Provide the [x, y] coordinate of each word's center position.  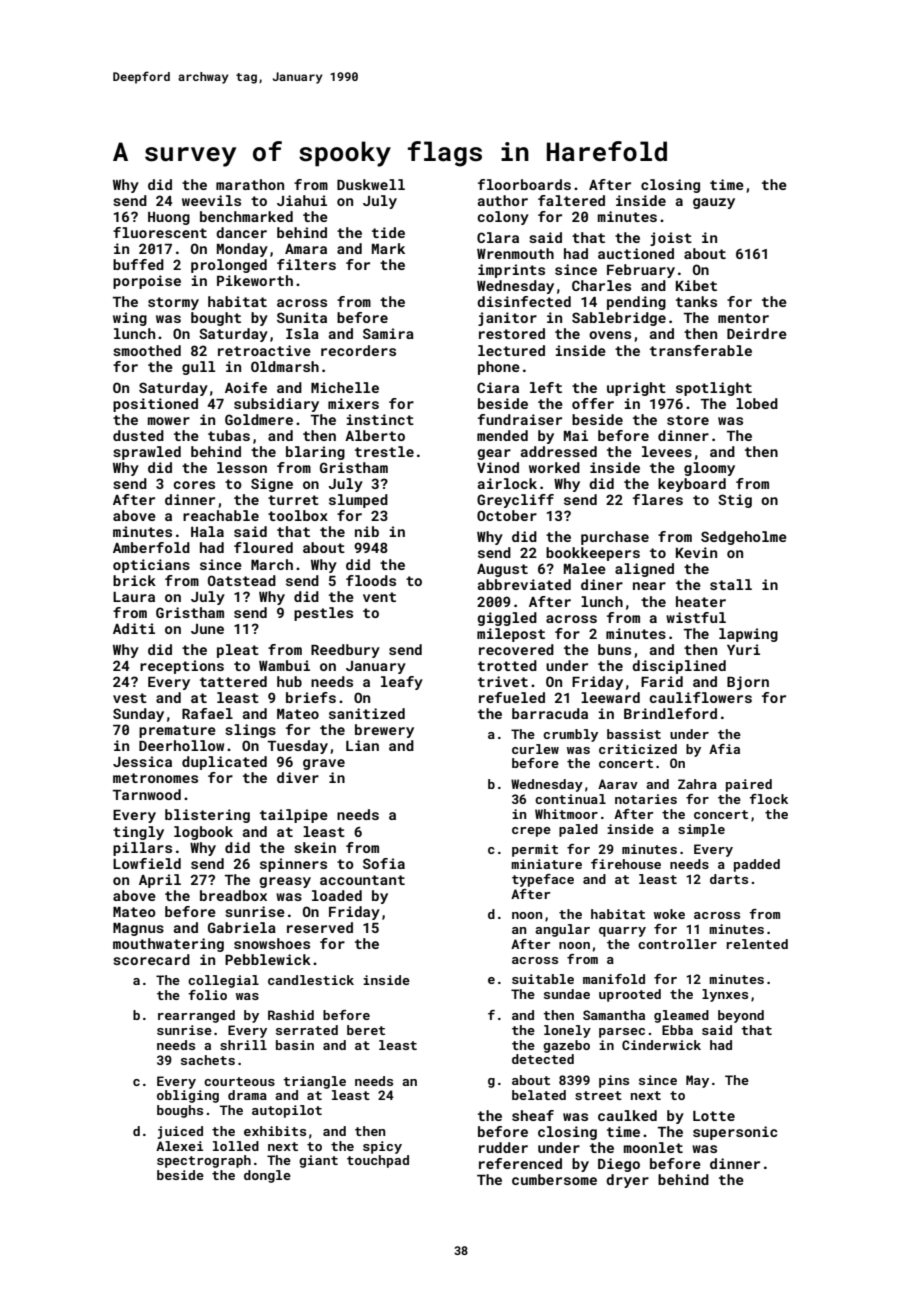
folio [207, 995]
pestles [323, 614]
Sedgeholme [744, 538]
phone [499, 368]
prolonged [229, 266]
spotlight [714, 389]
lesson [242, 467]
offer [593, 403]
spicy [382, 1147]
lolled [236, 1146]
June [207, 629]
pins [614, 1081]
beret [366, 1030]
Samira [388, 333]
